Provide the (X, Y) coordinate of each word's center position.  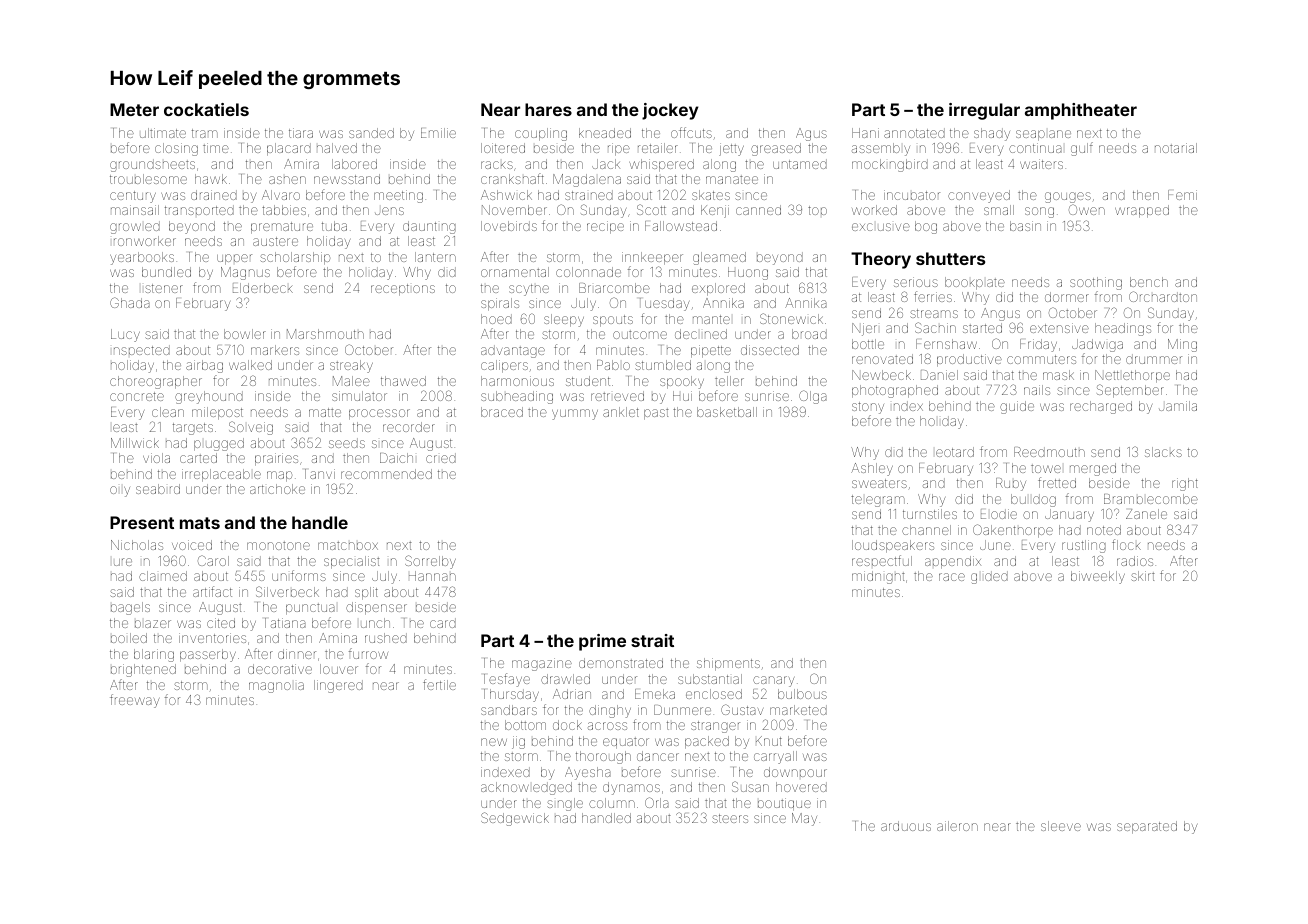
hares (548, 109)
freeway (134, 701)
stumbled (663, 365)
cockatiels (206, 109)
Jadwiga (1097, 345)
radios (1135, 561)
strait (652, 640)
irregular (984, 111)
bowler (245, 334)
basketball (727, 412)
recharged (1101, 407)
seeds (347, 443)
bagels (130, 608)
